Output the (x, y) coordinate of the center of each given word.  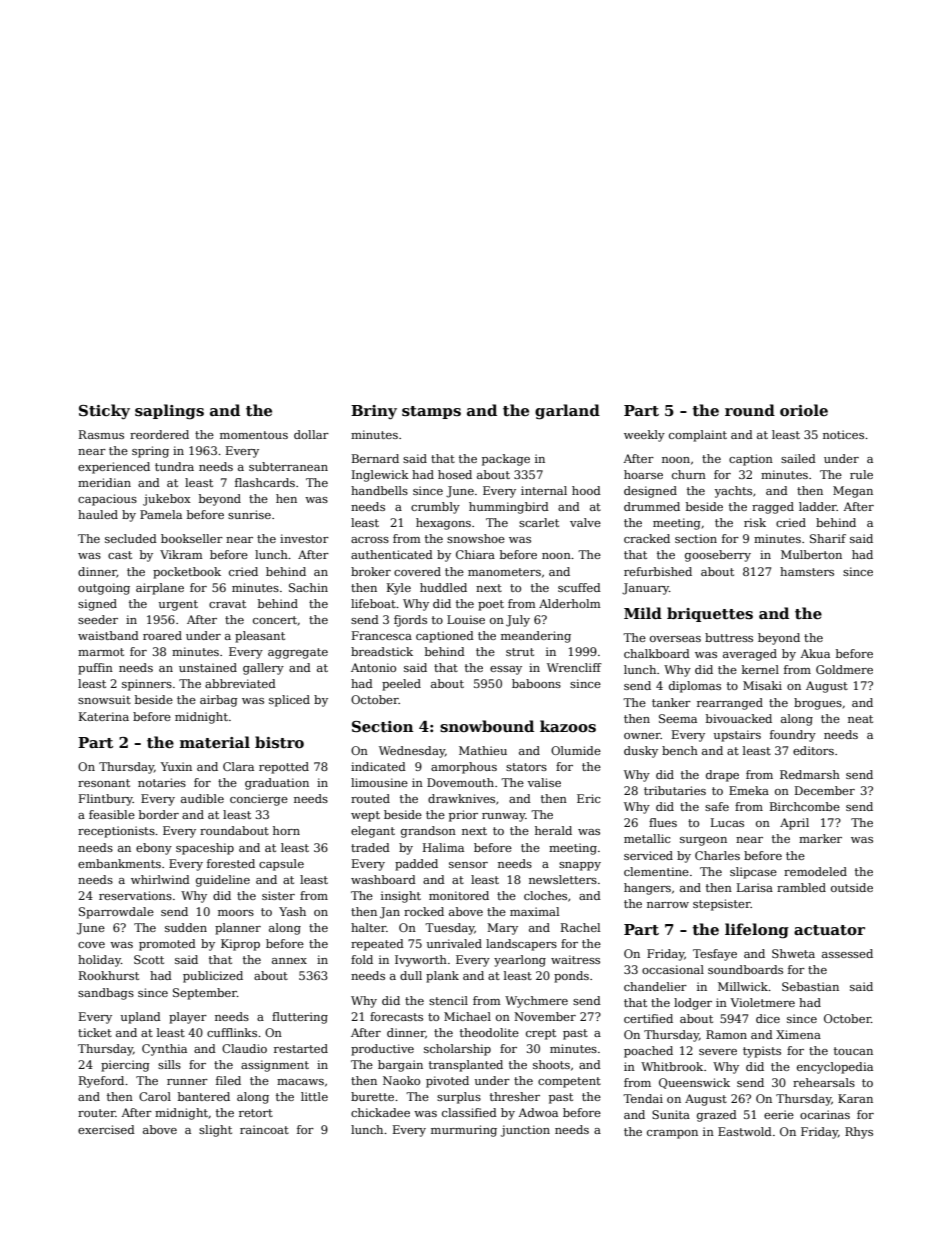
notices (843, 434)
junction (525, 1131)
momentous (254, 435)
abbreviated (240, 683)
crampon (672, 1134)
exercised (106, 1129)
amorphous (464, 768)
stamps (431, 412)
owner (642, 736)
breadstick (382, 651)
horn (286, 830)
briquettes (710, 614)
